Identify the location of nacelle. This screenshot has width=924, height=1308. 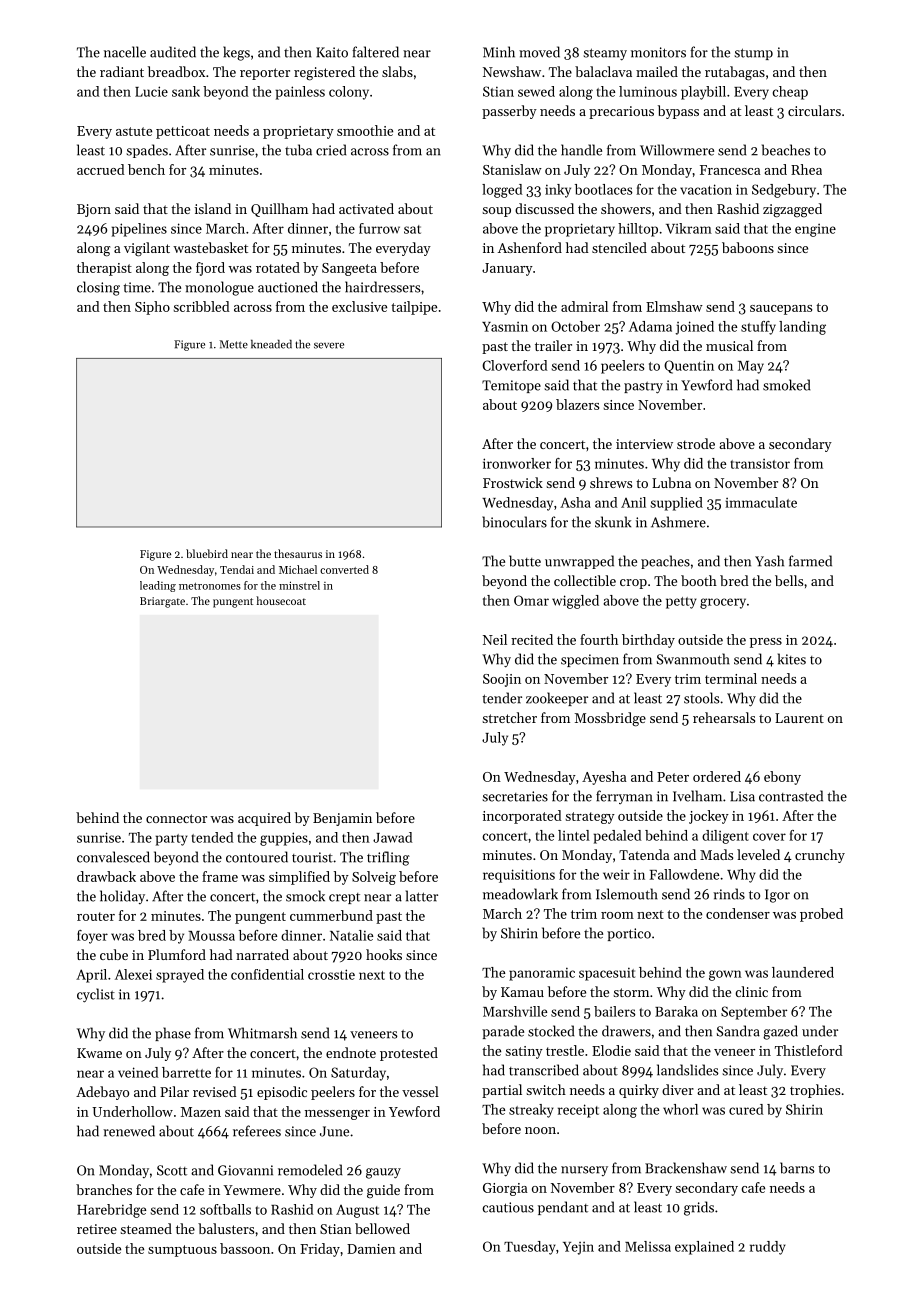
(125, 52).
